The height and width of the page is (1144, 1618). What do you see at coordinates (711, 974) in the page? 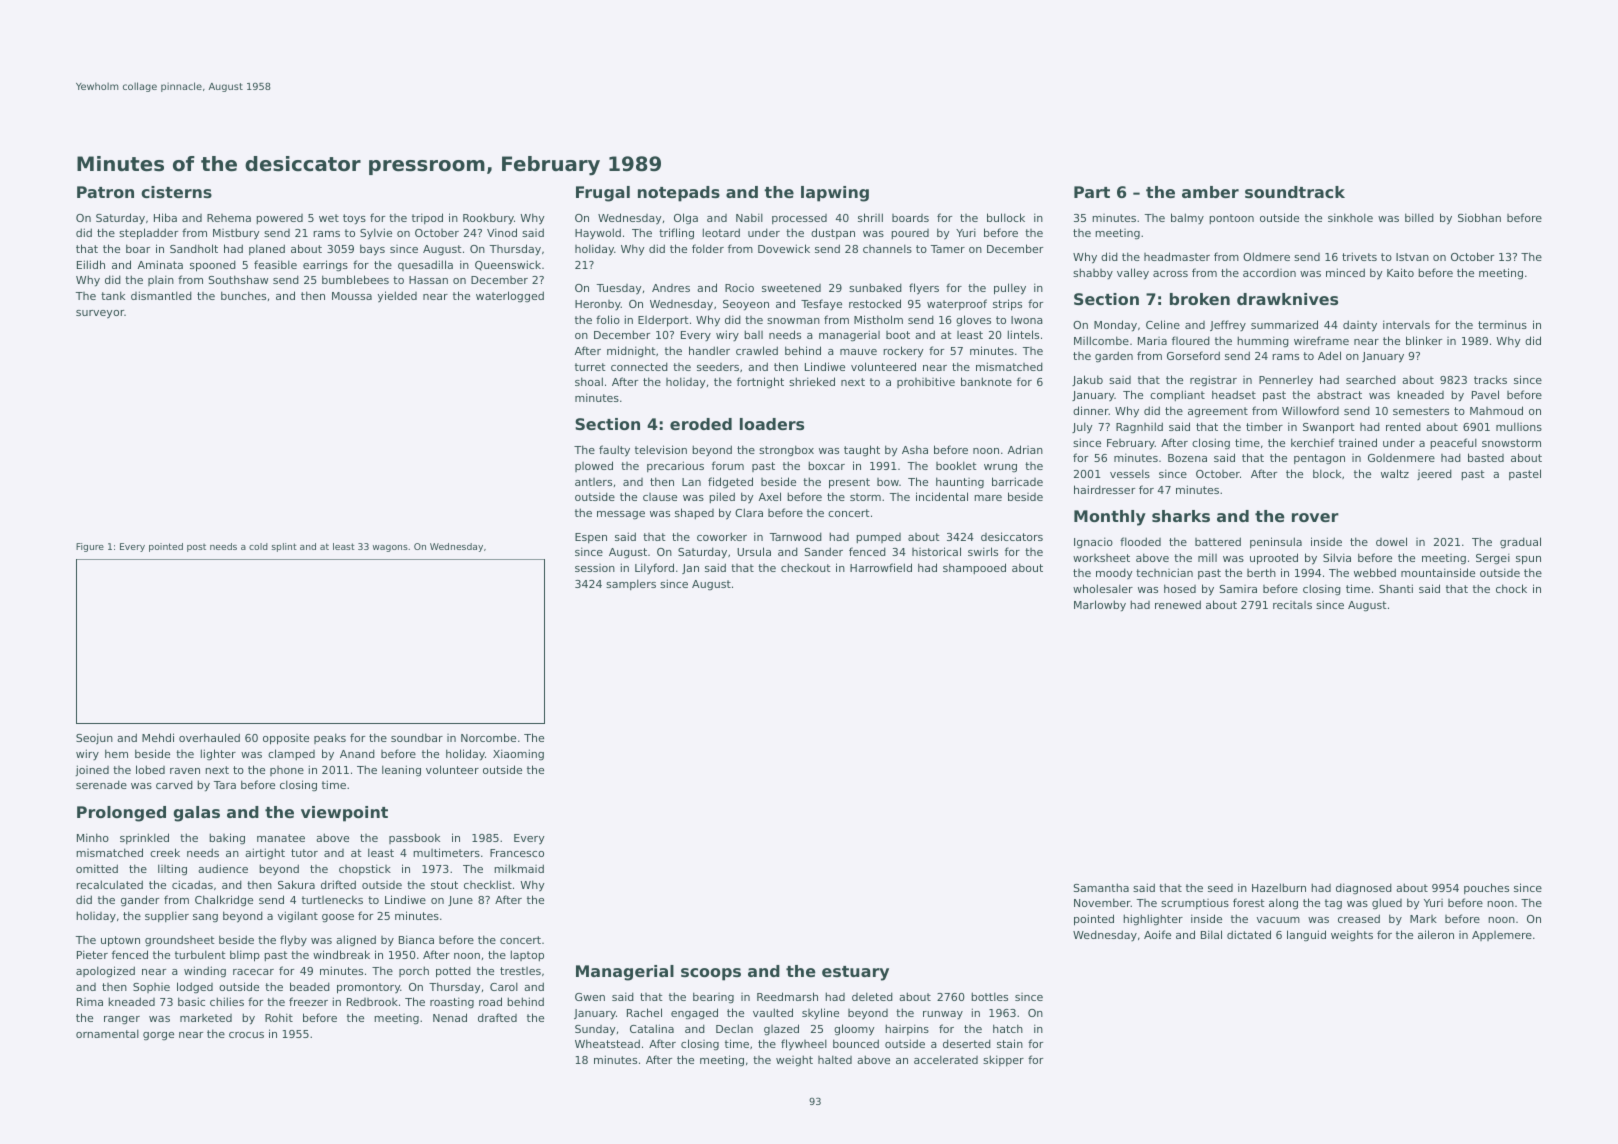
I see `scoops` at bounding box center [711, 974].
